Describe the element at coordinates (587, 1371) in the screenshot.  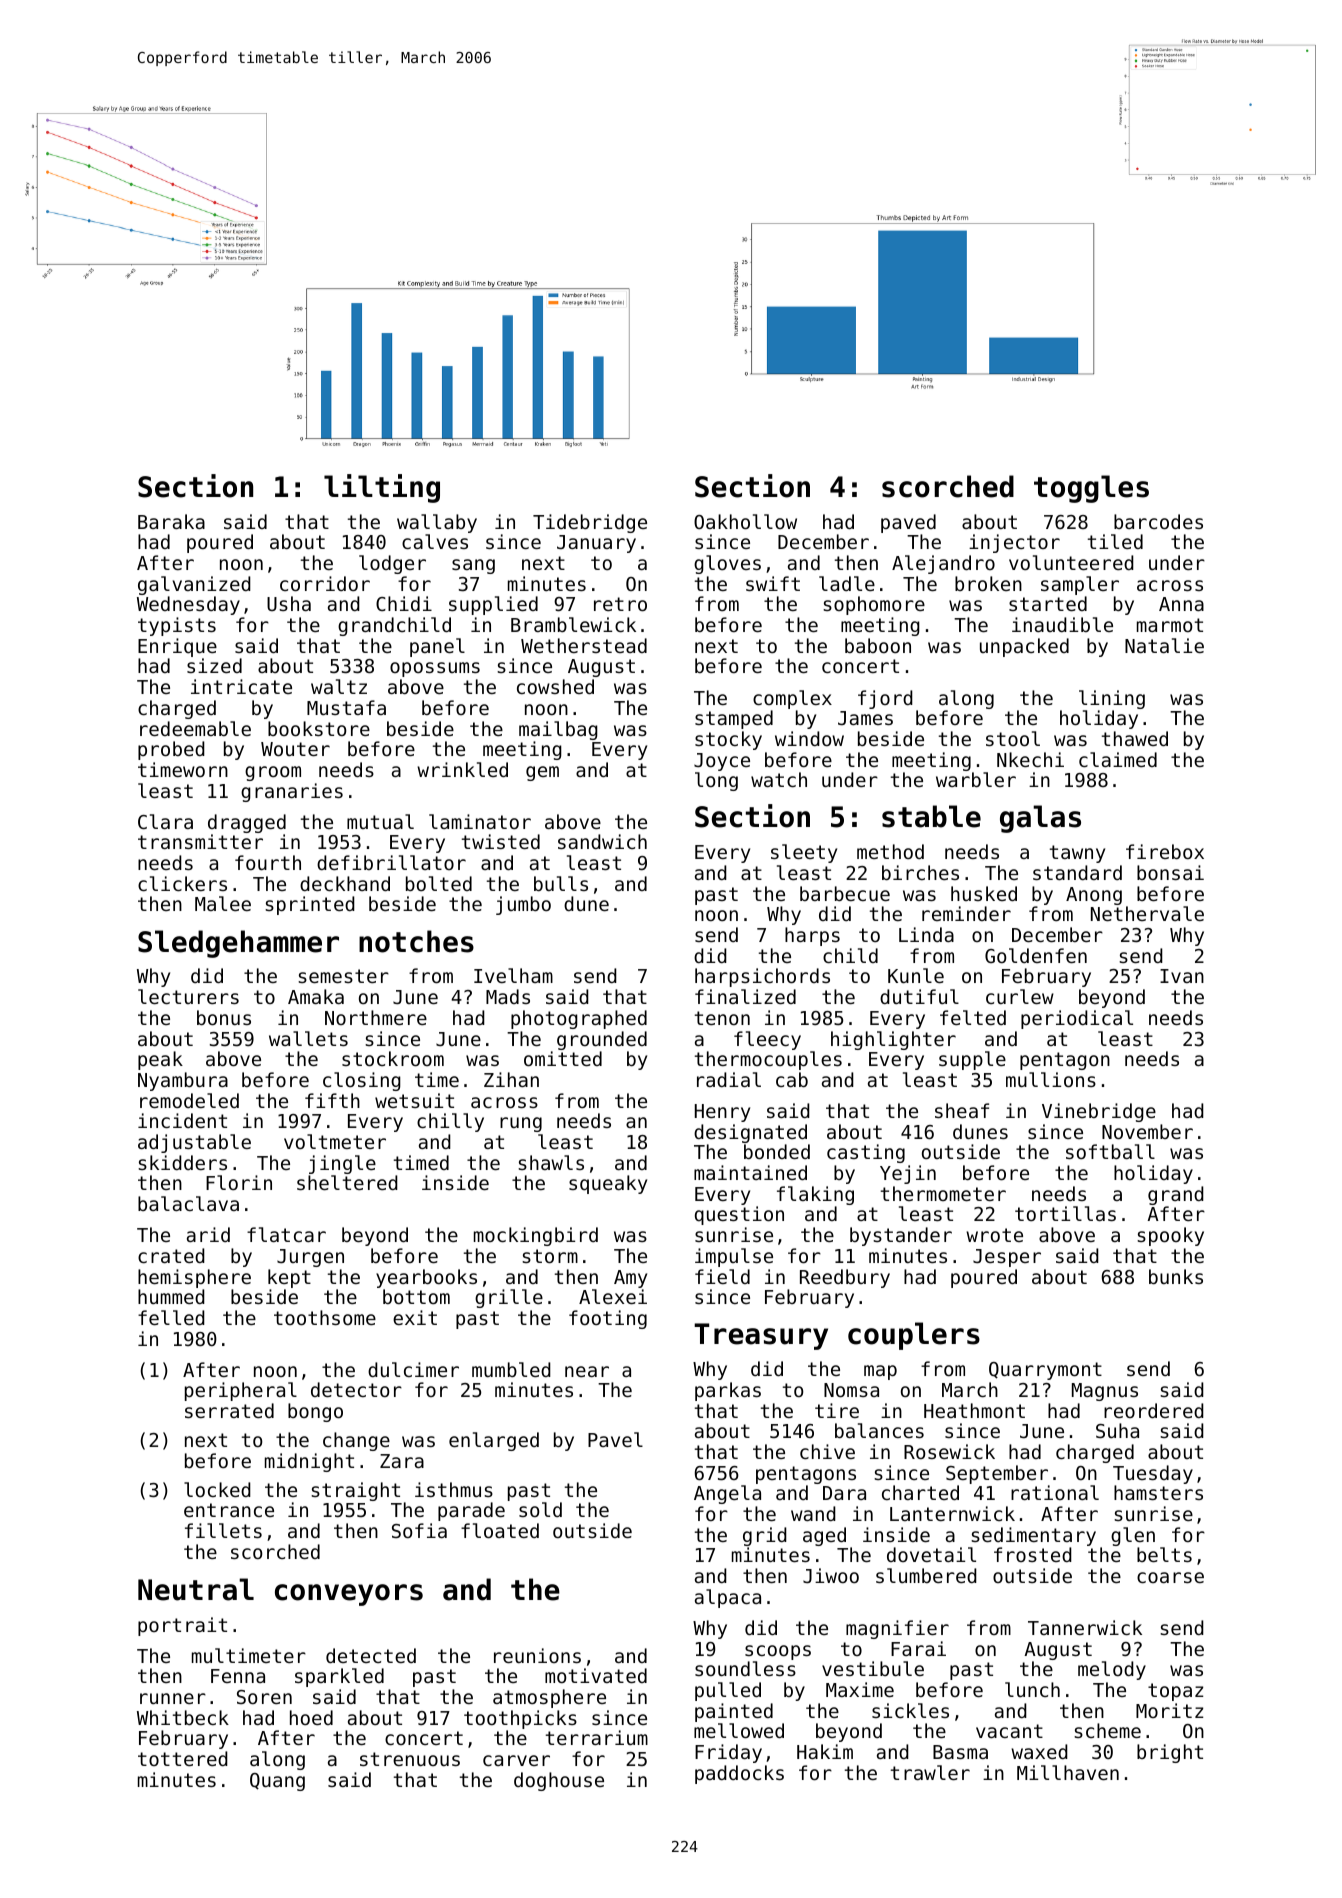
I see `near` at that location.
